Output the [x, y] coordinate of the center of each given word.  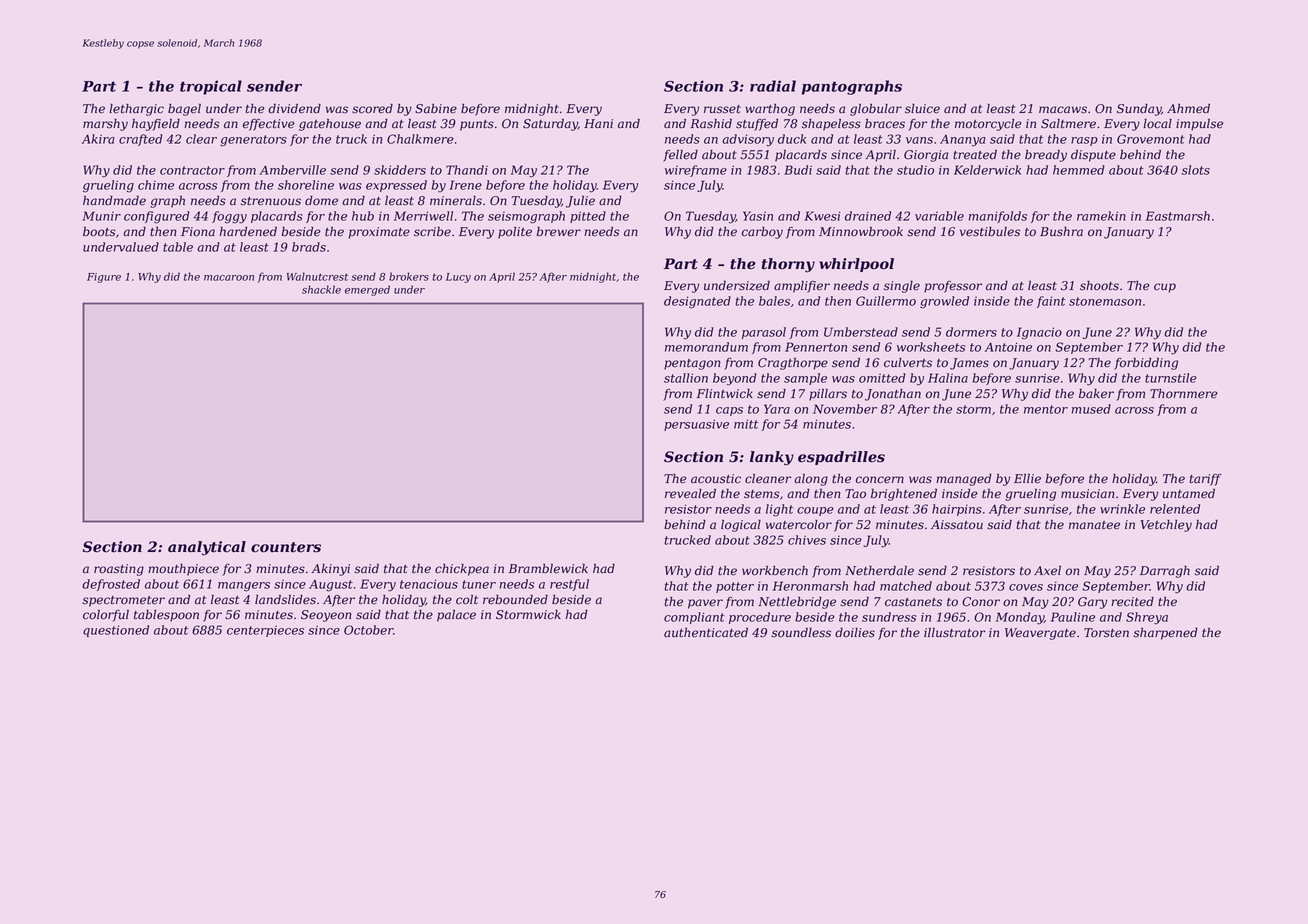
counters [286, 547]
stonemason [1105, 301]
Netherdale [879, 570]
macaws [1063, 110]
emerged [367, 290]
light [779, 510]
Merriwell [423, 216]
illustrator [955, 632]
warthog [770, 110]
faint [1051, 302]
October [368, 630]
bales [774, 301]
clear [201, 139]
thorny [788, 265]
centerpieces [265, 631]
